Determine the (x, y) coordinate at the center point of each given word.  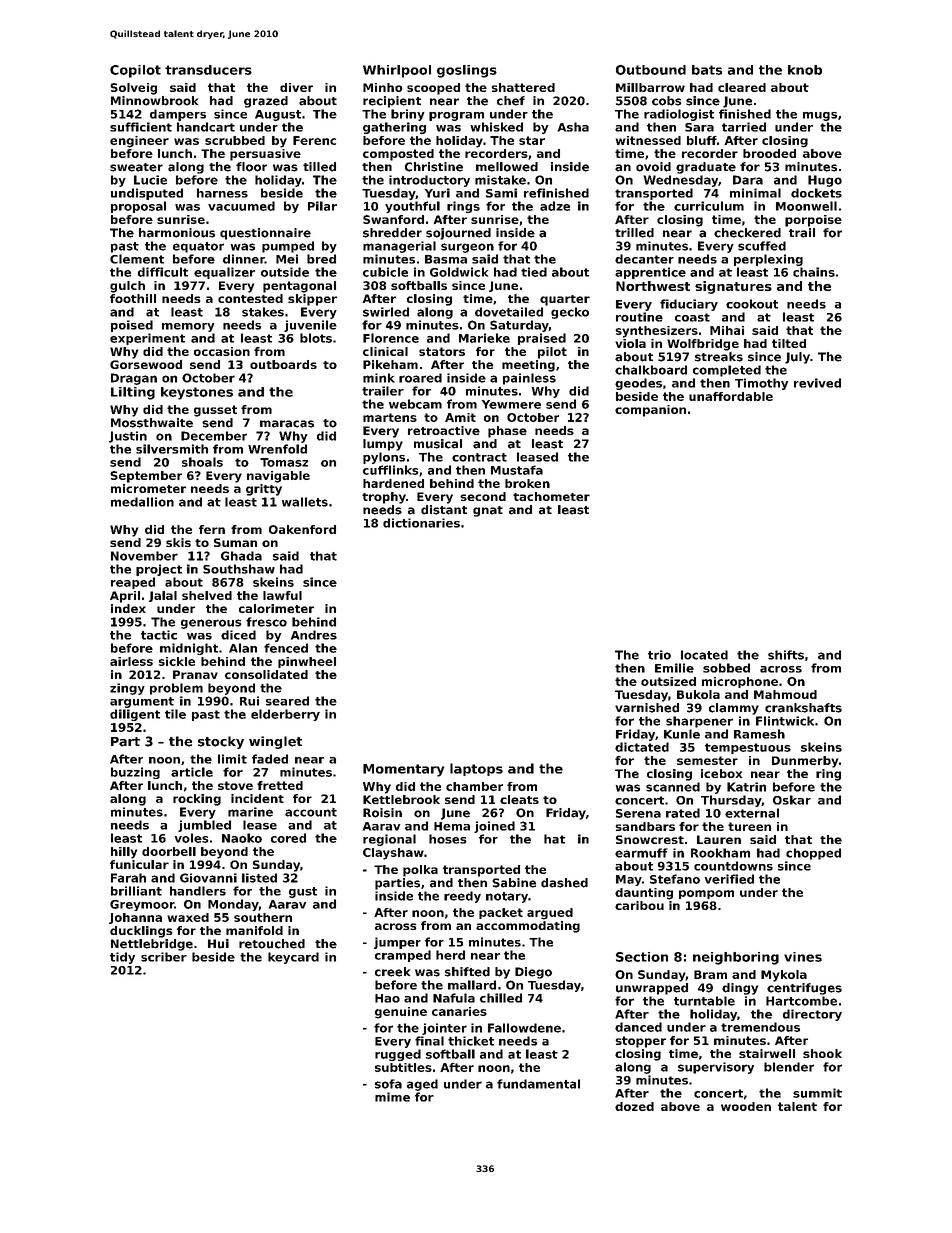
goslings (467, 71)
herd (450, 955)
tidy (122, 958)
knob (805, 70)
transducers (208, 70)
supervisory (716, 1068)
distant (444, 510)
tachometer (551, 496)
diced (238, 635)
